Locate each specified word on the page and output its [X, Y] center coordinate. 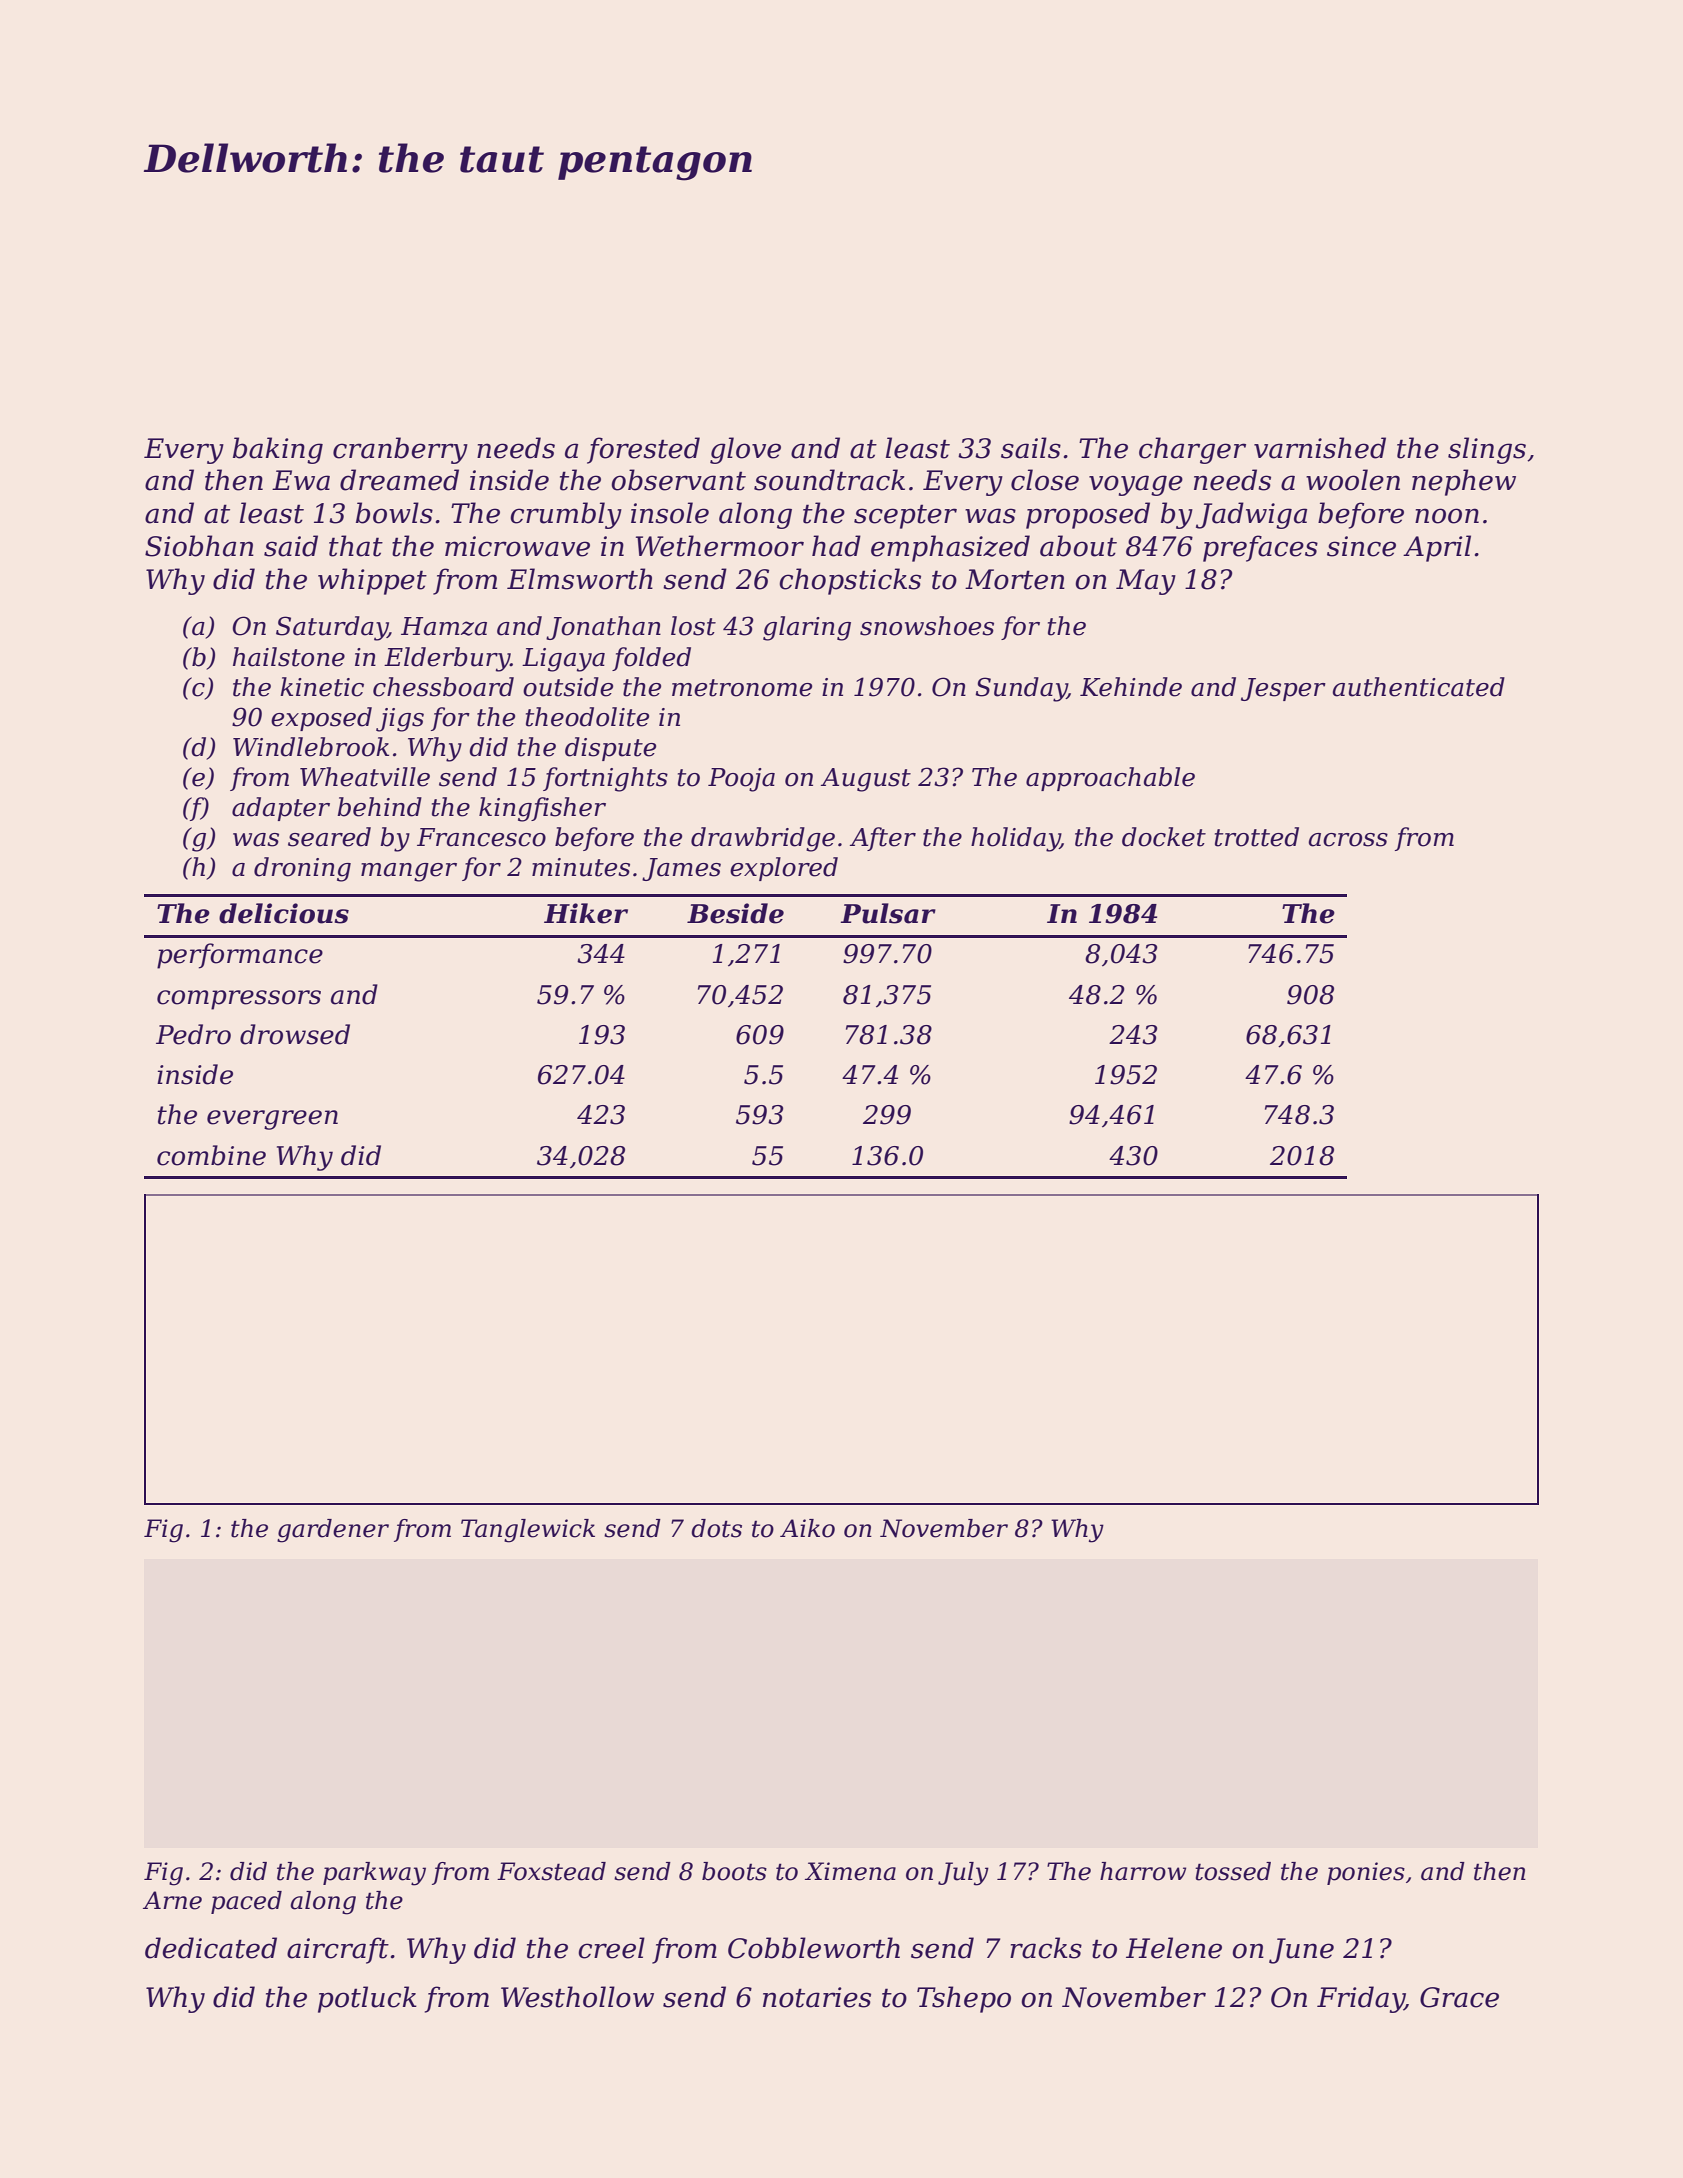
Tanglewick [528, 1531]
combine [211, 1155]
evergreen [272, 1120]
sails [1031, 448]
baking [278, 450]
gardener [333, 1531]
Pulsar [888, 913]
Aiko [807, 1528]
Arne [172, 1900]
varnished [1320, 448]
